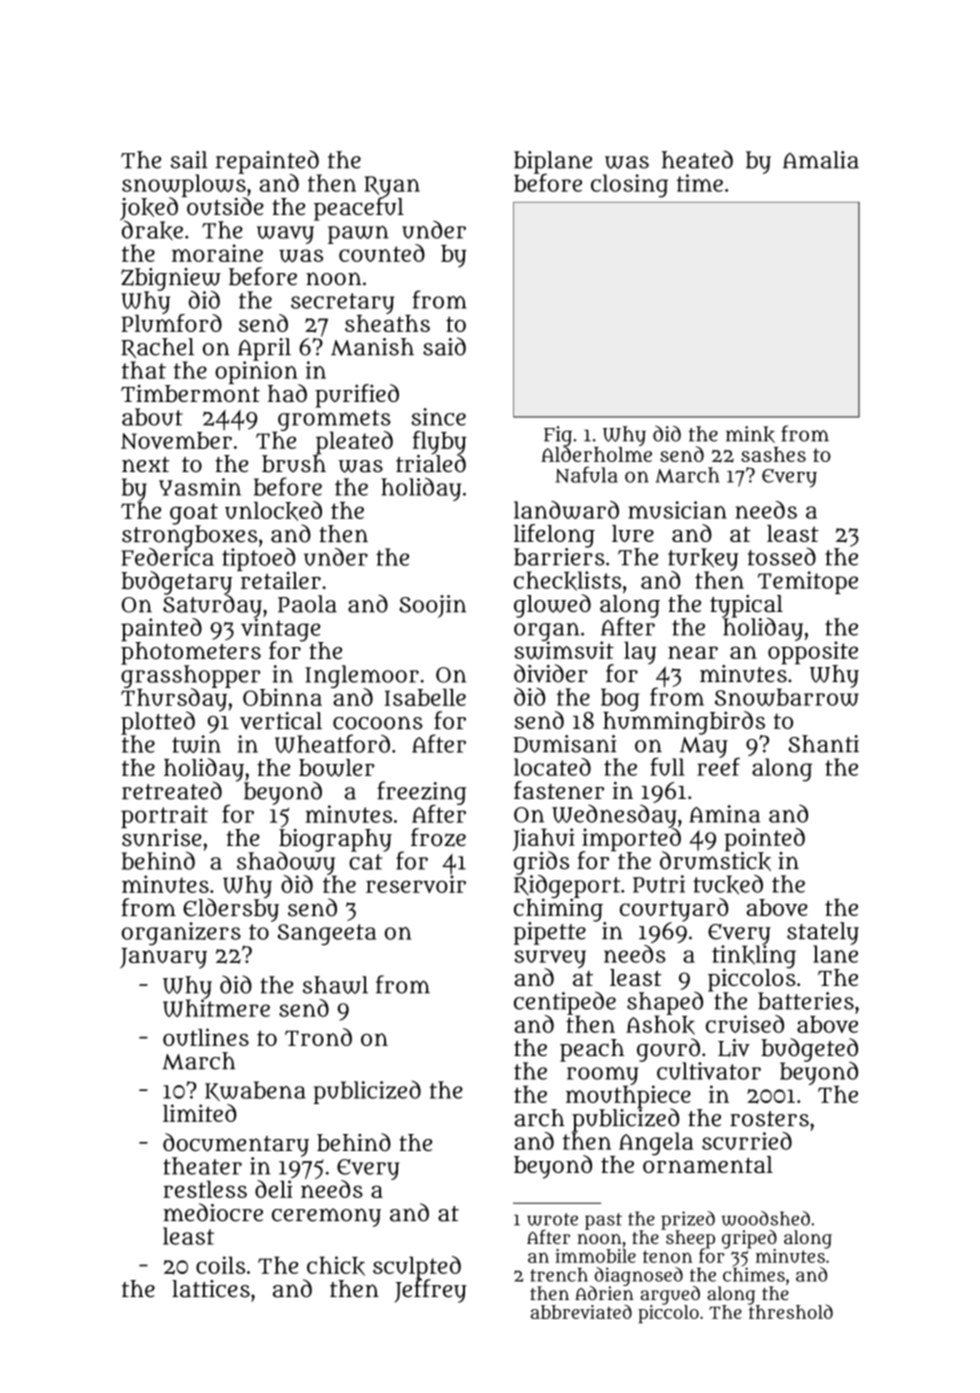  I want to click on vintage, so click(281, 629).
